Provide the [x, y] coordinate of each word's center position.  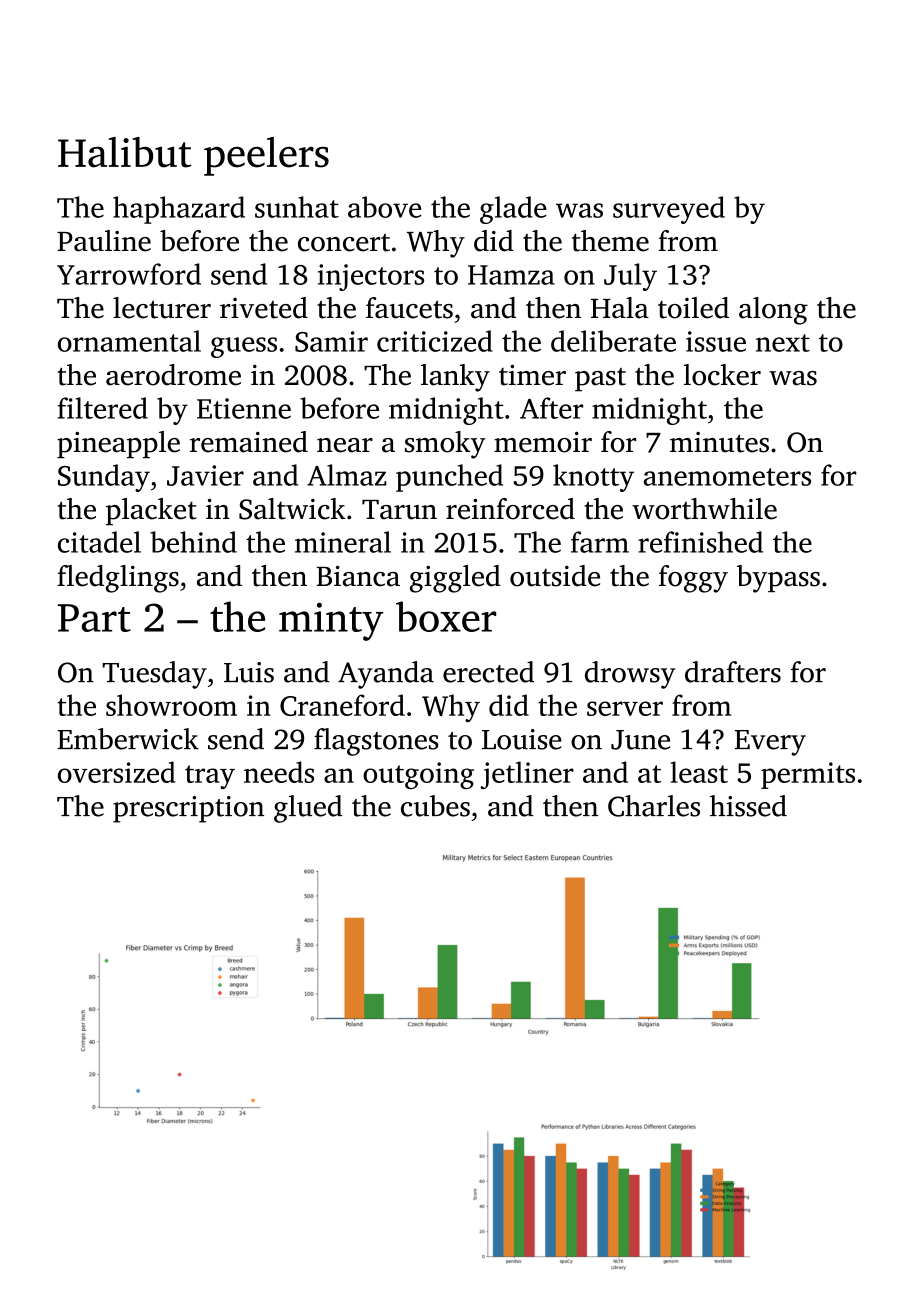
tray [210, 777]
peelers [266, 156]
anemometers [727, 477]
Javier [205, 475]
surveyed [669, 210]
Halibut [124, 152]
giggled [455, 579]
